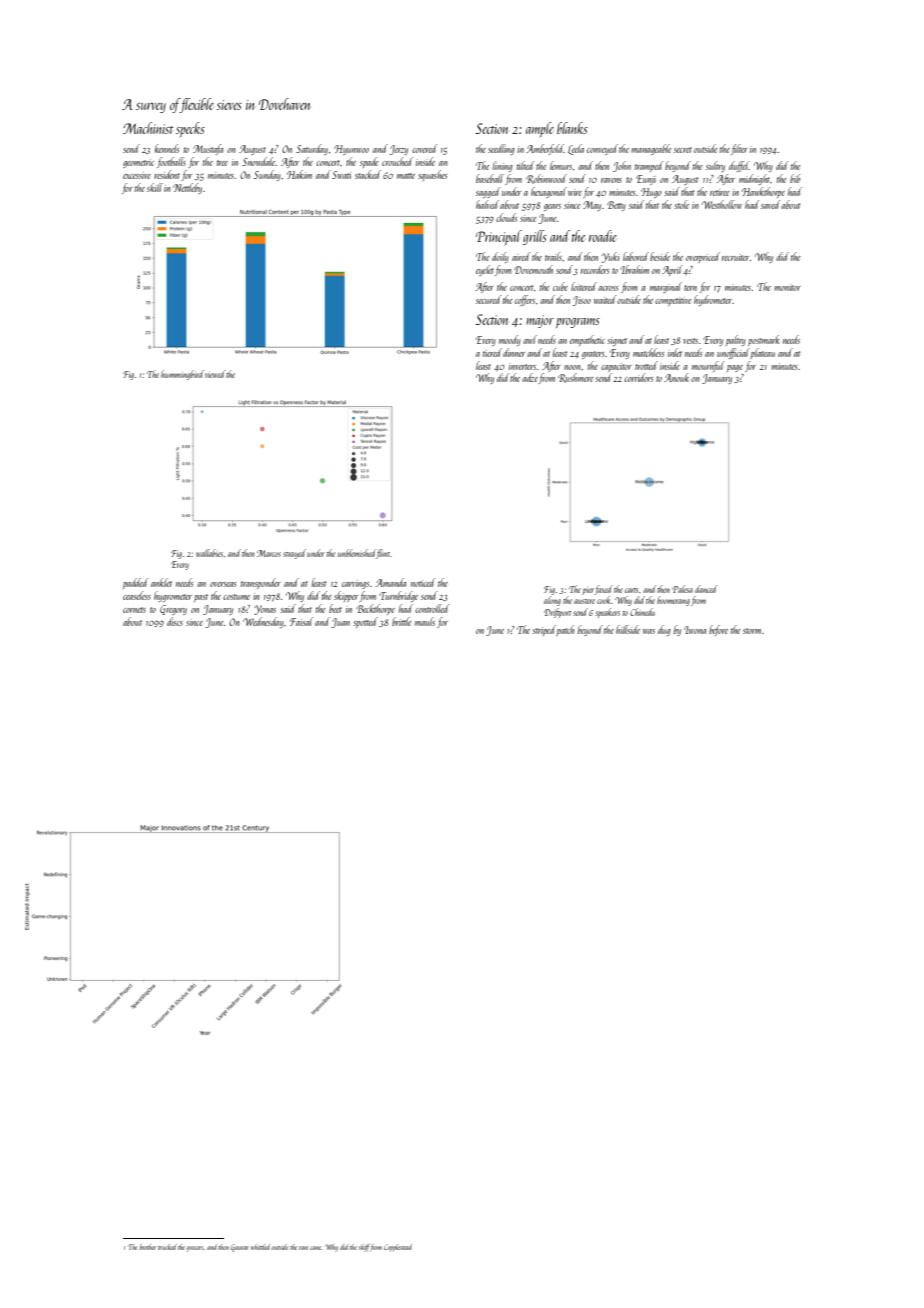  I want to click on ample, so click(540, 129).
